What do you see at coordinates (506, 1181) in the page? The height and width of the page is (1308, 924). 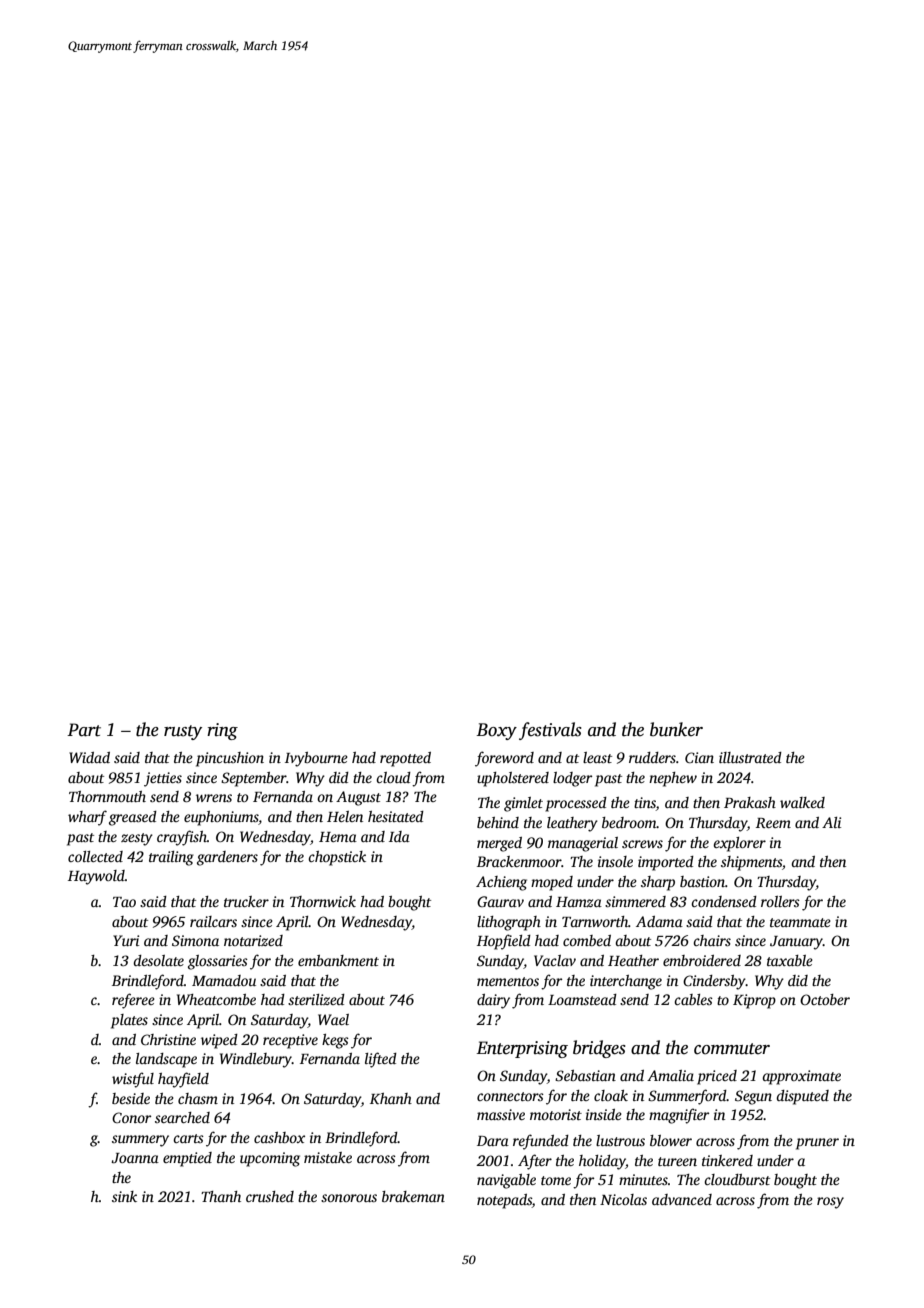 I see `navigable` at bounding box center [506, 1181].
